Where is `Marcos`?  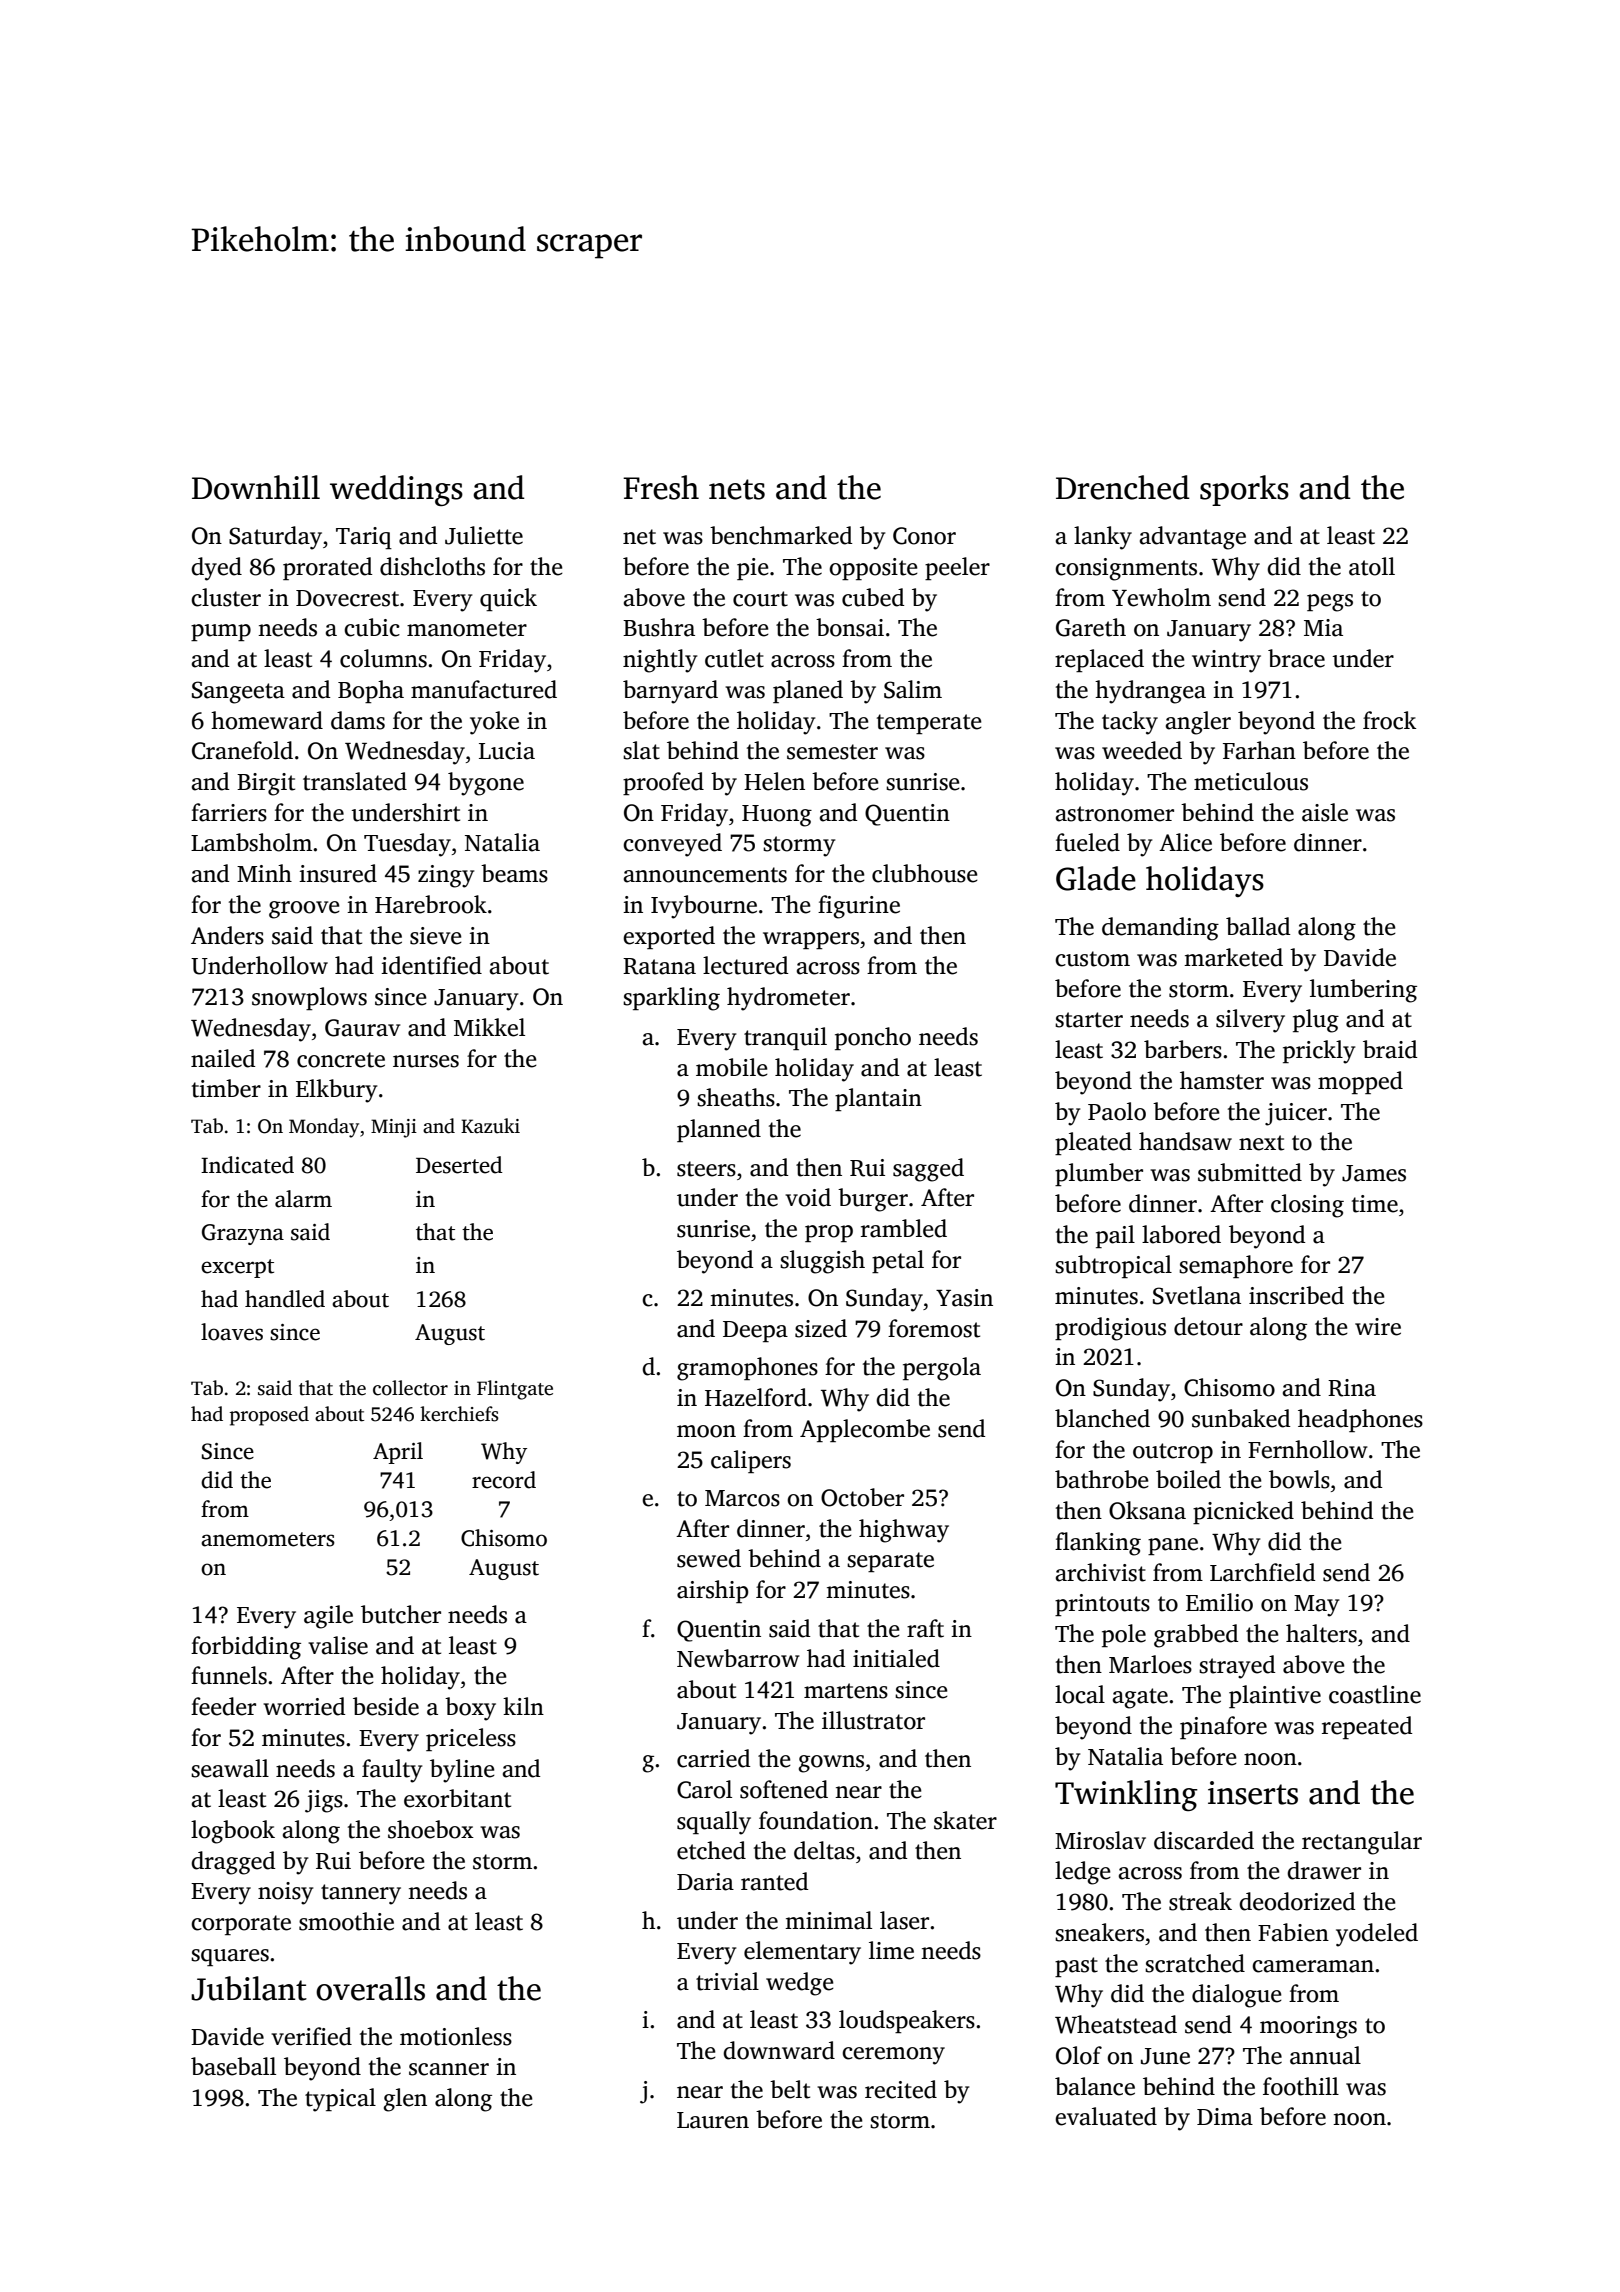
Marcos is located at coordinates (742, 1498).
